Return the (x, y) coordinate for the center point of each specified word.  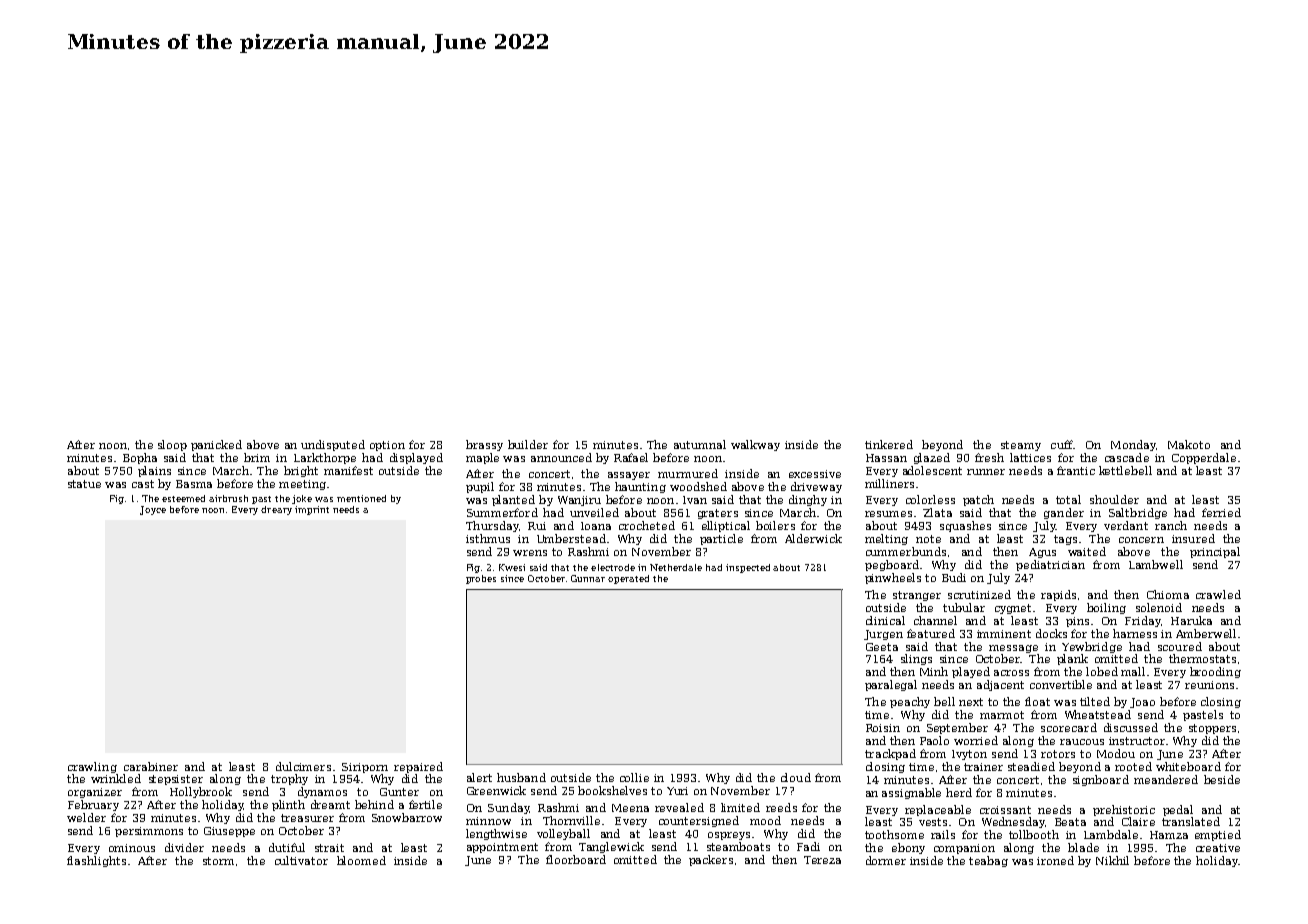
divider (184, 847)
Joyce (153, 510)
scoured (1180, 646)
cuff (1062, 444)
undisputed (333, 445)
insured (1193, 538)
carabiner (151, 766)
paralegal (891, 685)
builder (528, 444)
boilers (775, 525)
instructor (1137, 741)
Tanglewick (611, 847)
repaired (418, 767)
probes (481, 579)
